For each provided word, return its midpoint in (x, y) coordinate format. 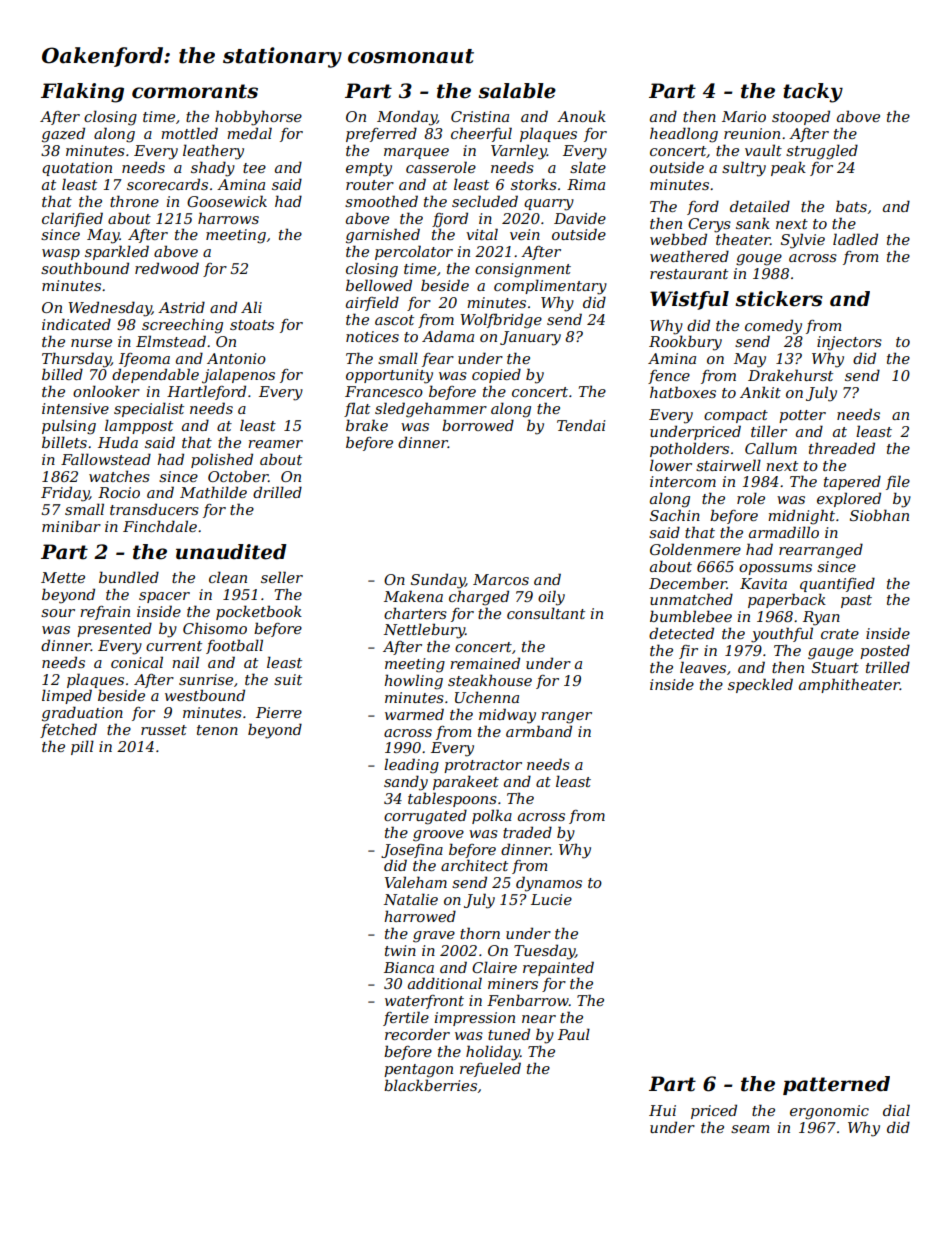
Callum (771, 448)
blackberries (430, 1085)
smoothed (381, 201)
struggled (822, 152)
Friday (65, 494)
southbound (85, 268)
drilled (277, 492)
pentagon (418, 1071)
